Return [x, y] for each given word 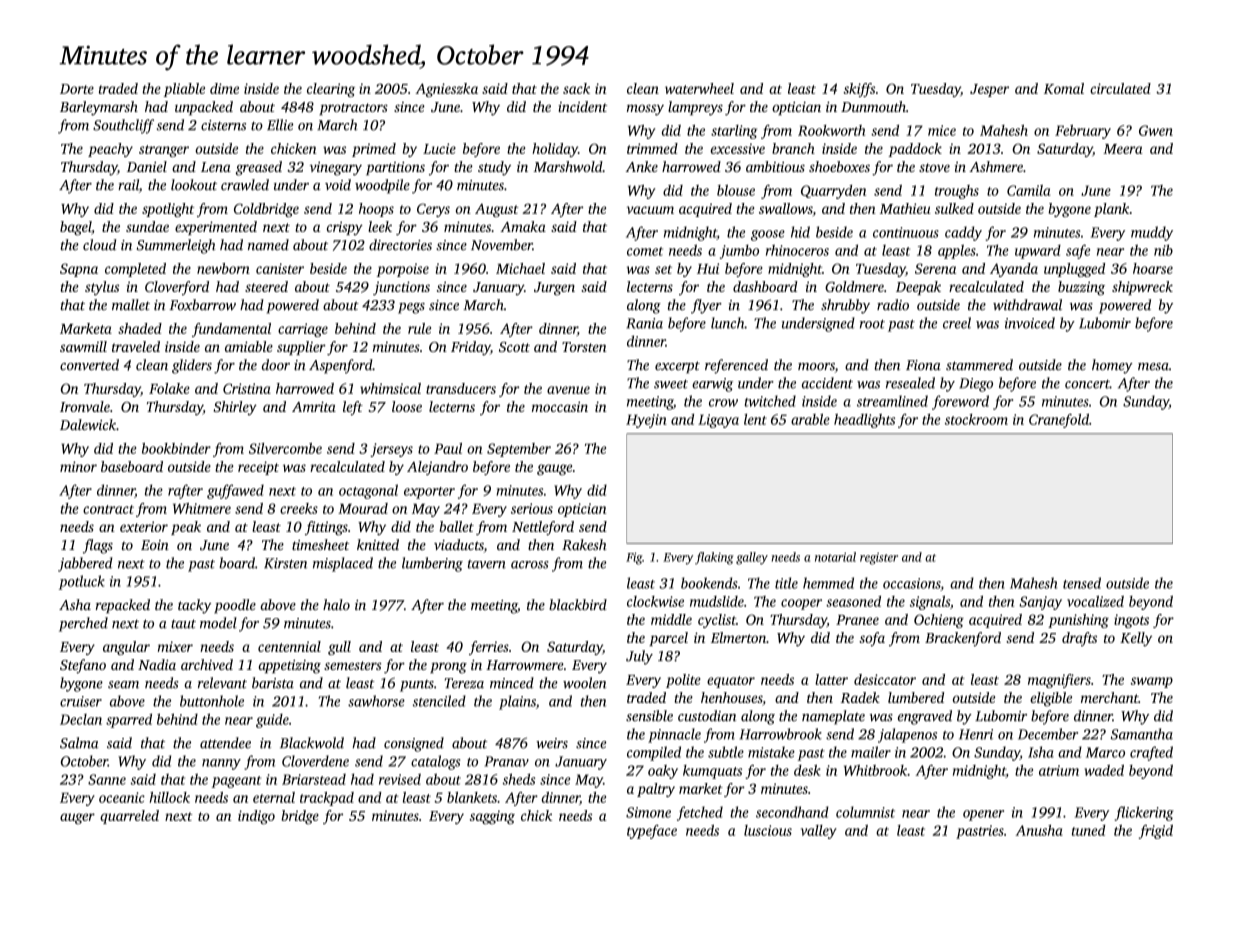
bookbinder [176, 448]
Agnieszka [446, 90]
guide [272, 721]
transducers [461, 388]
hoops [376, 210]
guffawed [235, 491]
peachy [110, 150]
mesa [1153, 367]
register [879, 559]
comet [645, 251]
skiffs [859, 90]
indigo [256, 817]
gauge [554, 469]
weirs [552, 743]
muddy [1152, 233]
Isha [1041, 752]
